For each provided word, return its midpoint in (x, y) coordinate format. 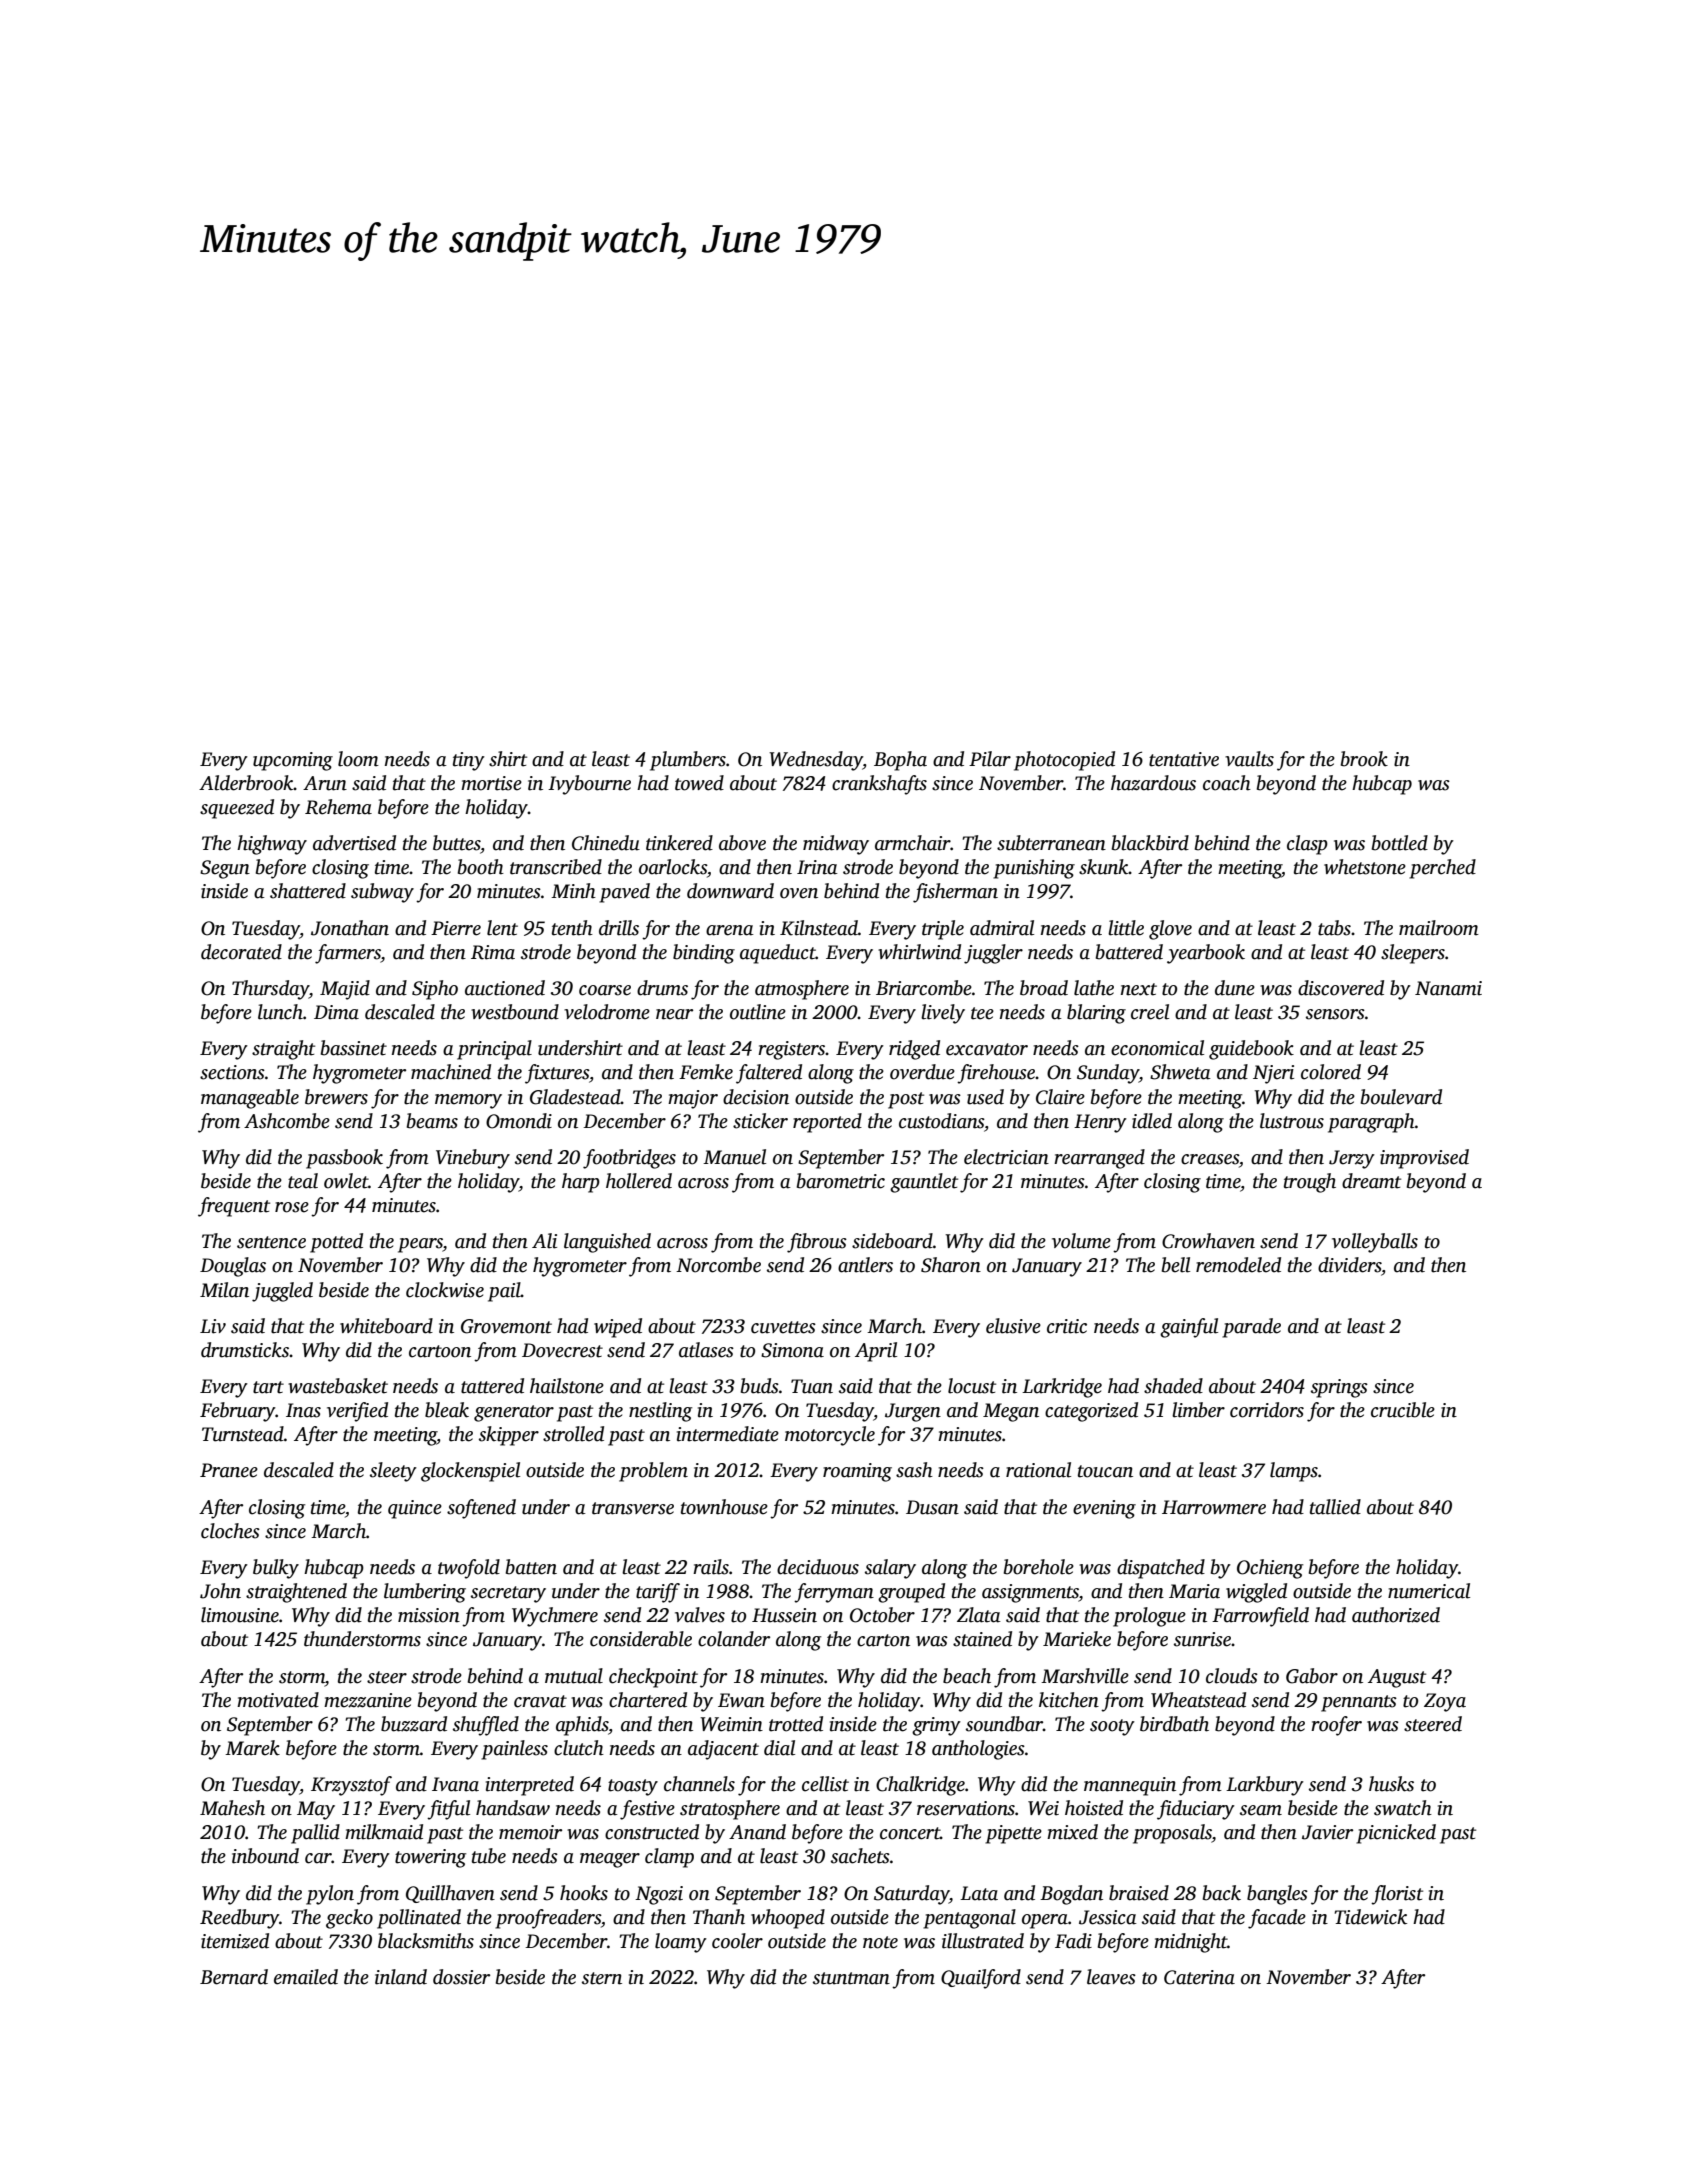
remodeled (1238, 1265)
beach (967, 1676)
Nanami (1448, 988)
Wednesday (816, 761)
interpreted (530, 1786)
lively (943, 1014)
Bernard (234, 1977)
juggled (282, 1292)
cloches (230, 1531)
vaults (1249, 759)
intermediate (728, 1434)
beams (432, 1121)
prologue (1149, 1617)
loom (358, 759)
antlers (865, 1265)
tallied (1335, 1507)
